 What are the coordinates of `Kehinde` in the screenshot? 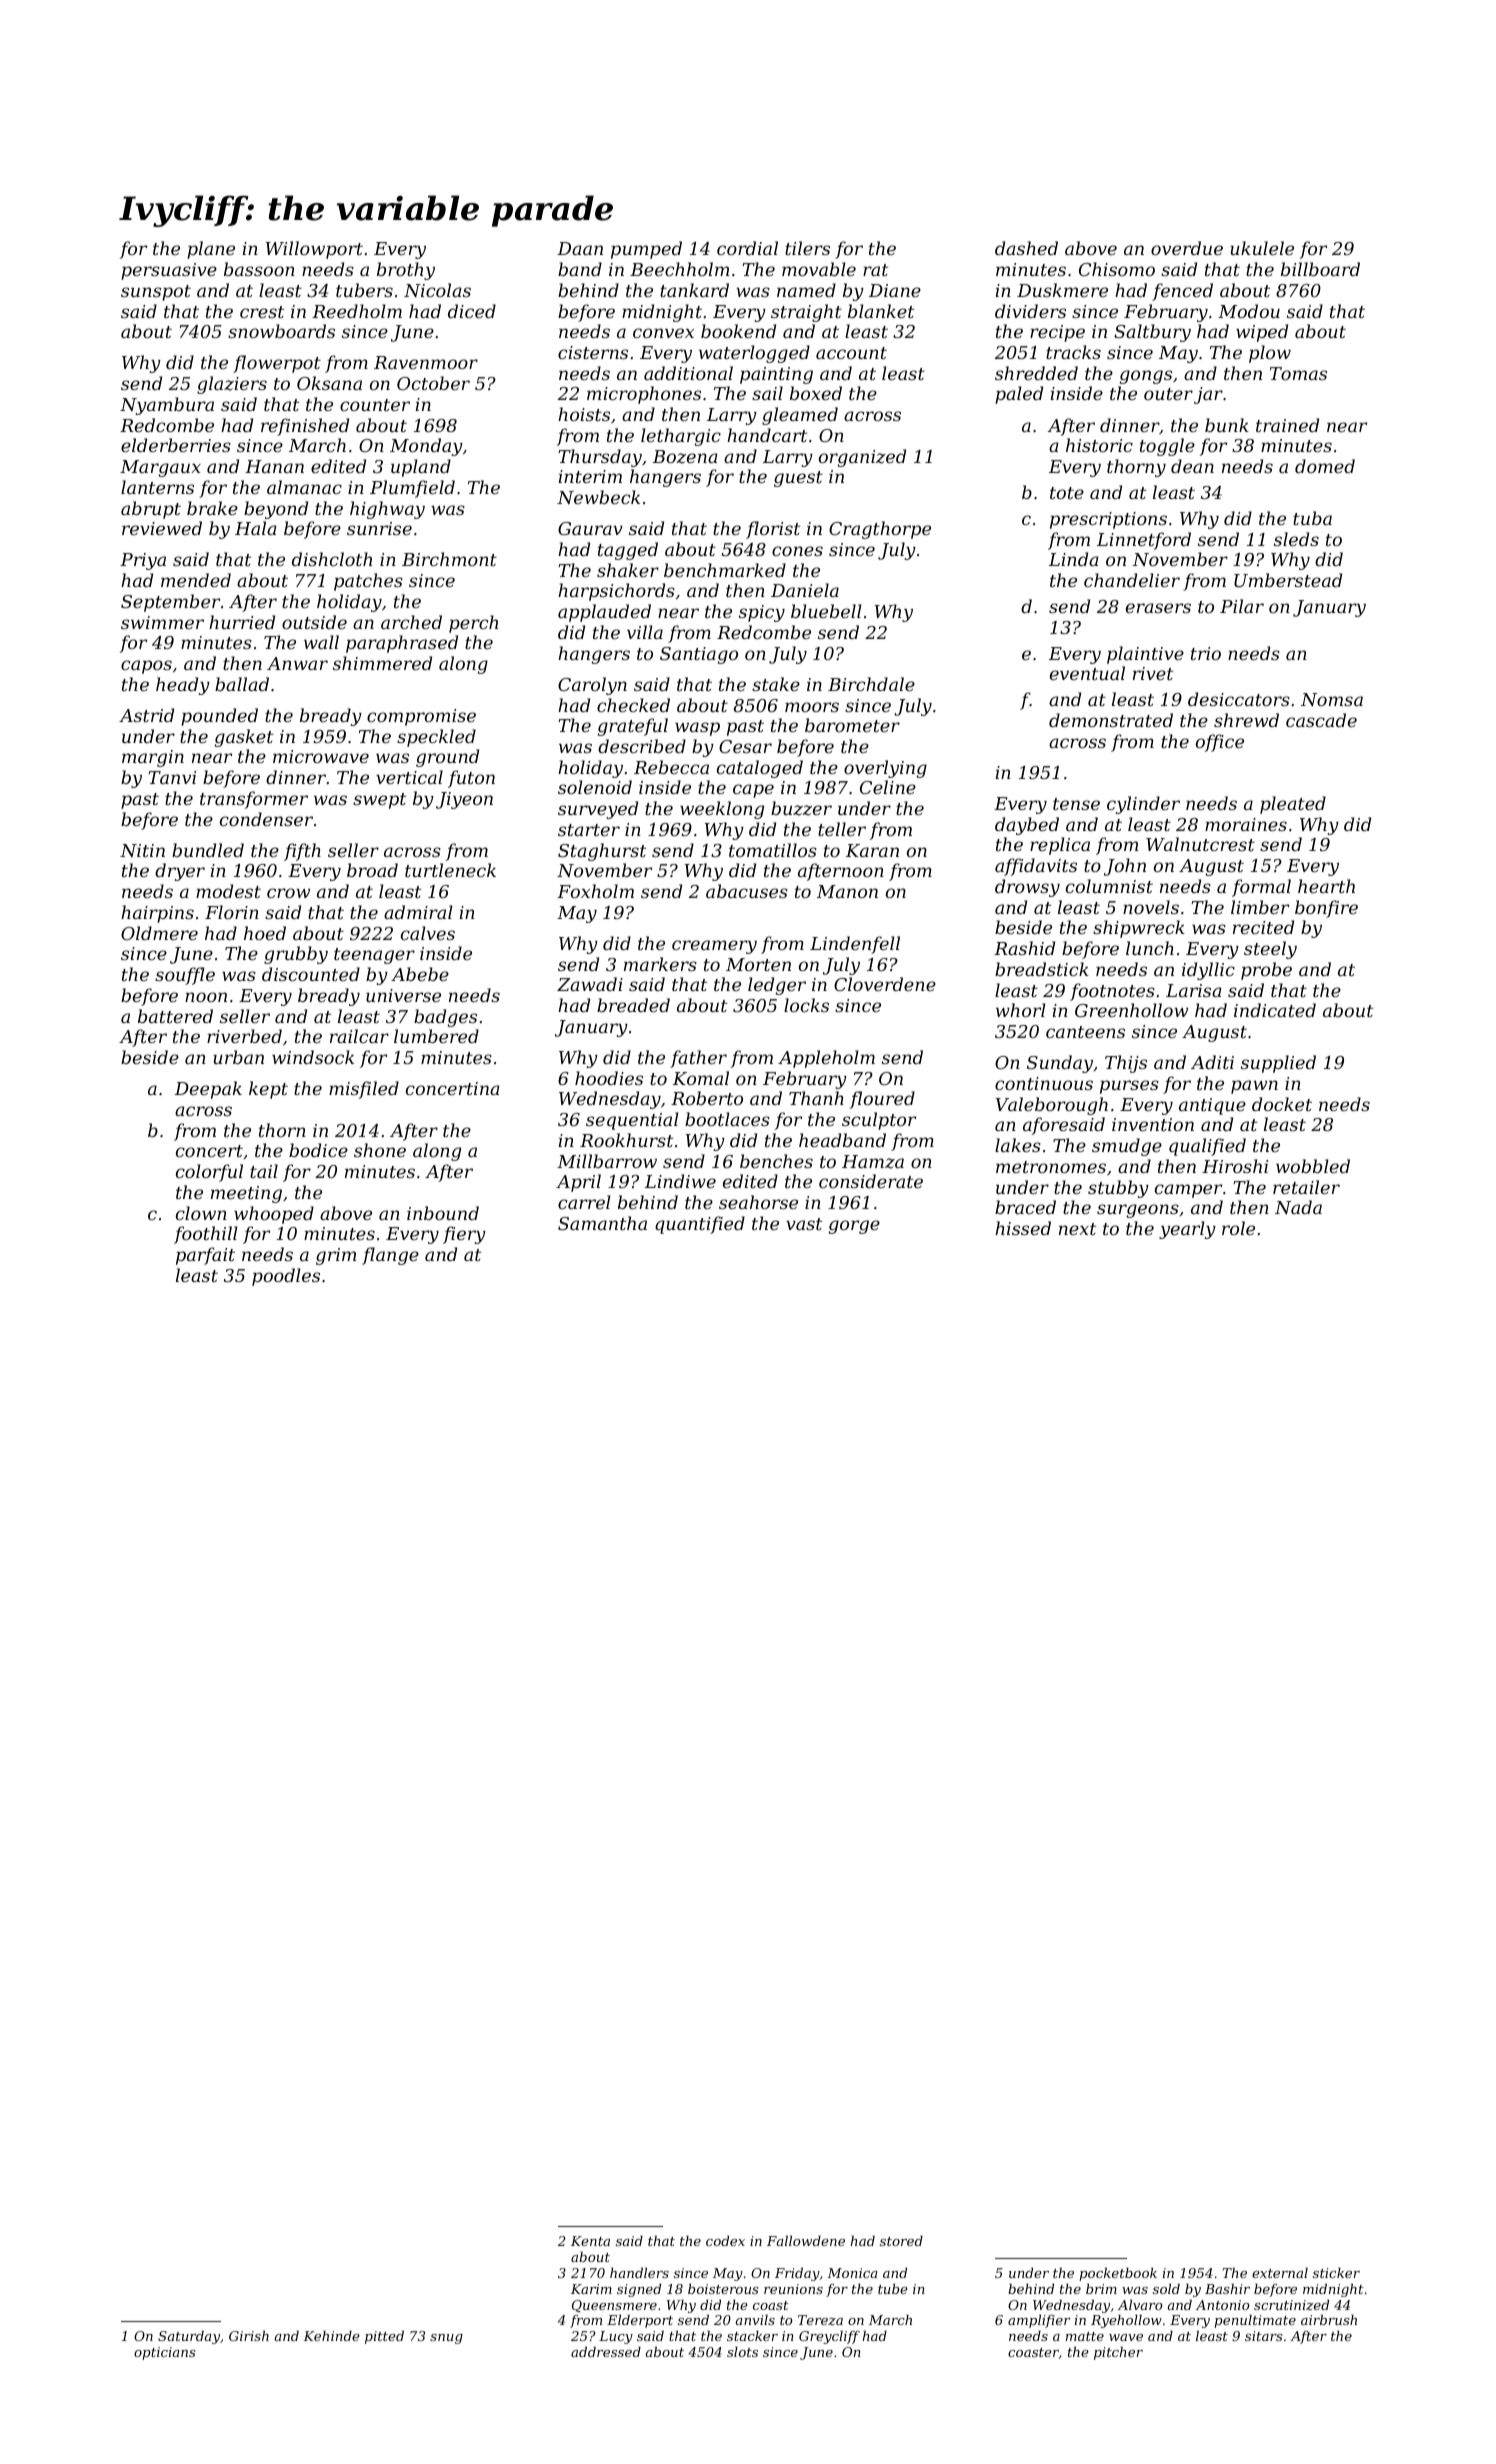 It's located at (331, 2336).
